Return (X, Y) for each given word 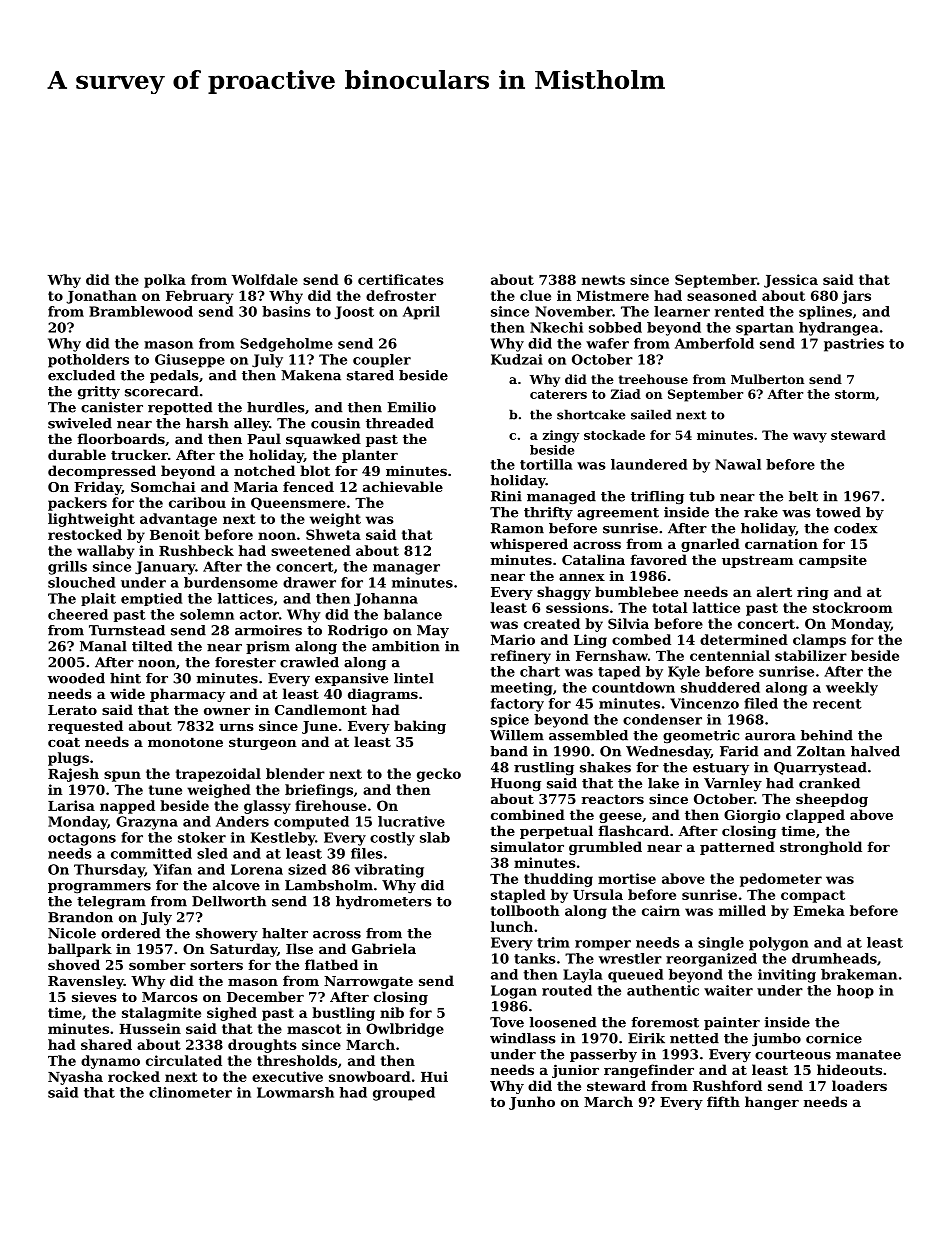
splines (825, 313)
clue (535, 295)
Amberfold (714, 343)
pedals (174, 376)
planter (370, 456)
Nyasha (75, 1078)
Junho (532, 1103)
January (165, 568)
